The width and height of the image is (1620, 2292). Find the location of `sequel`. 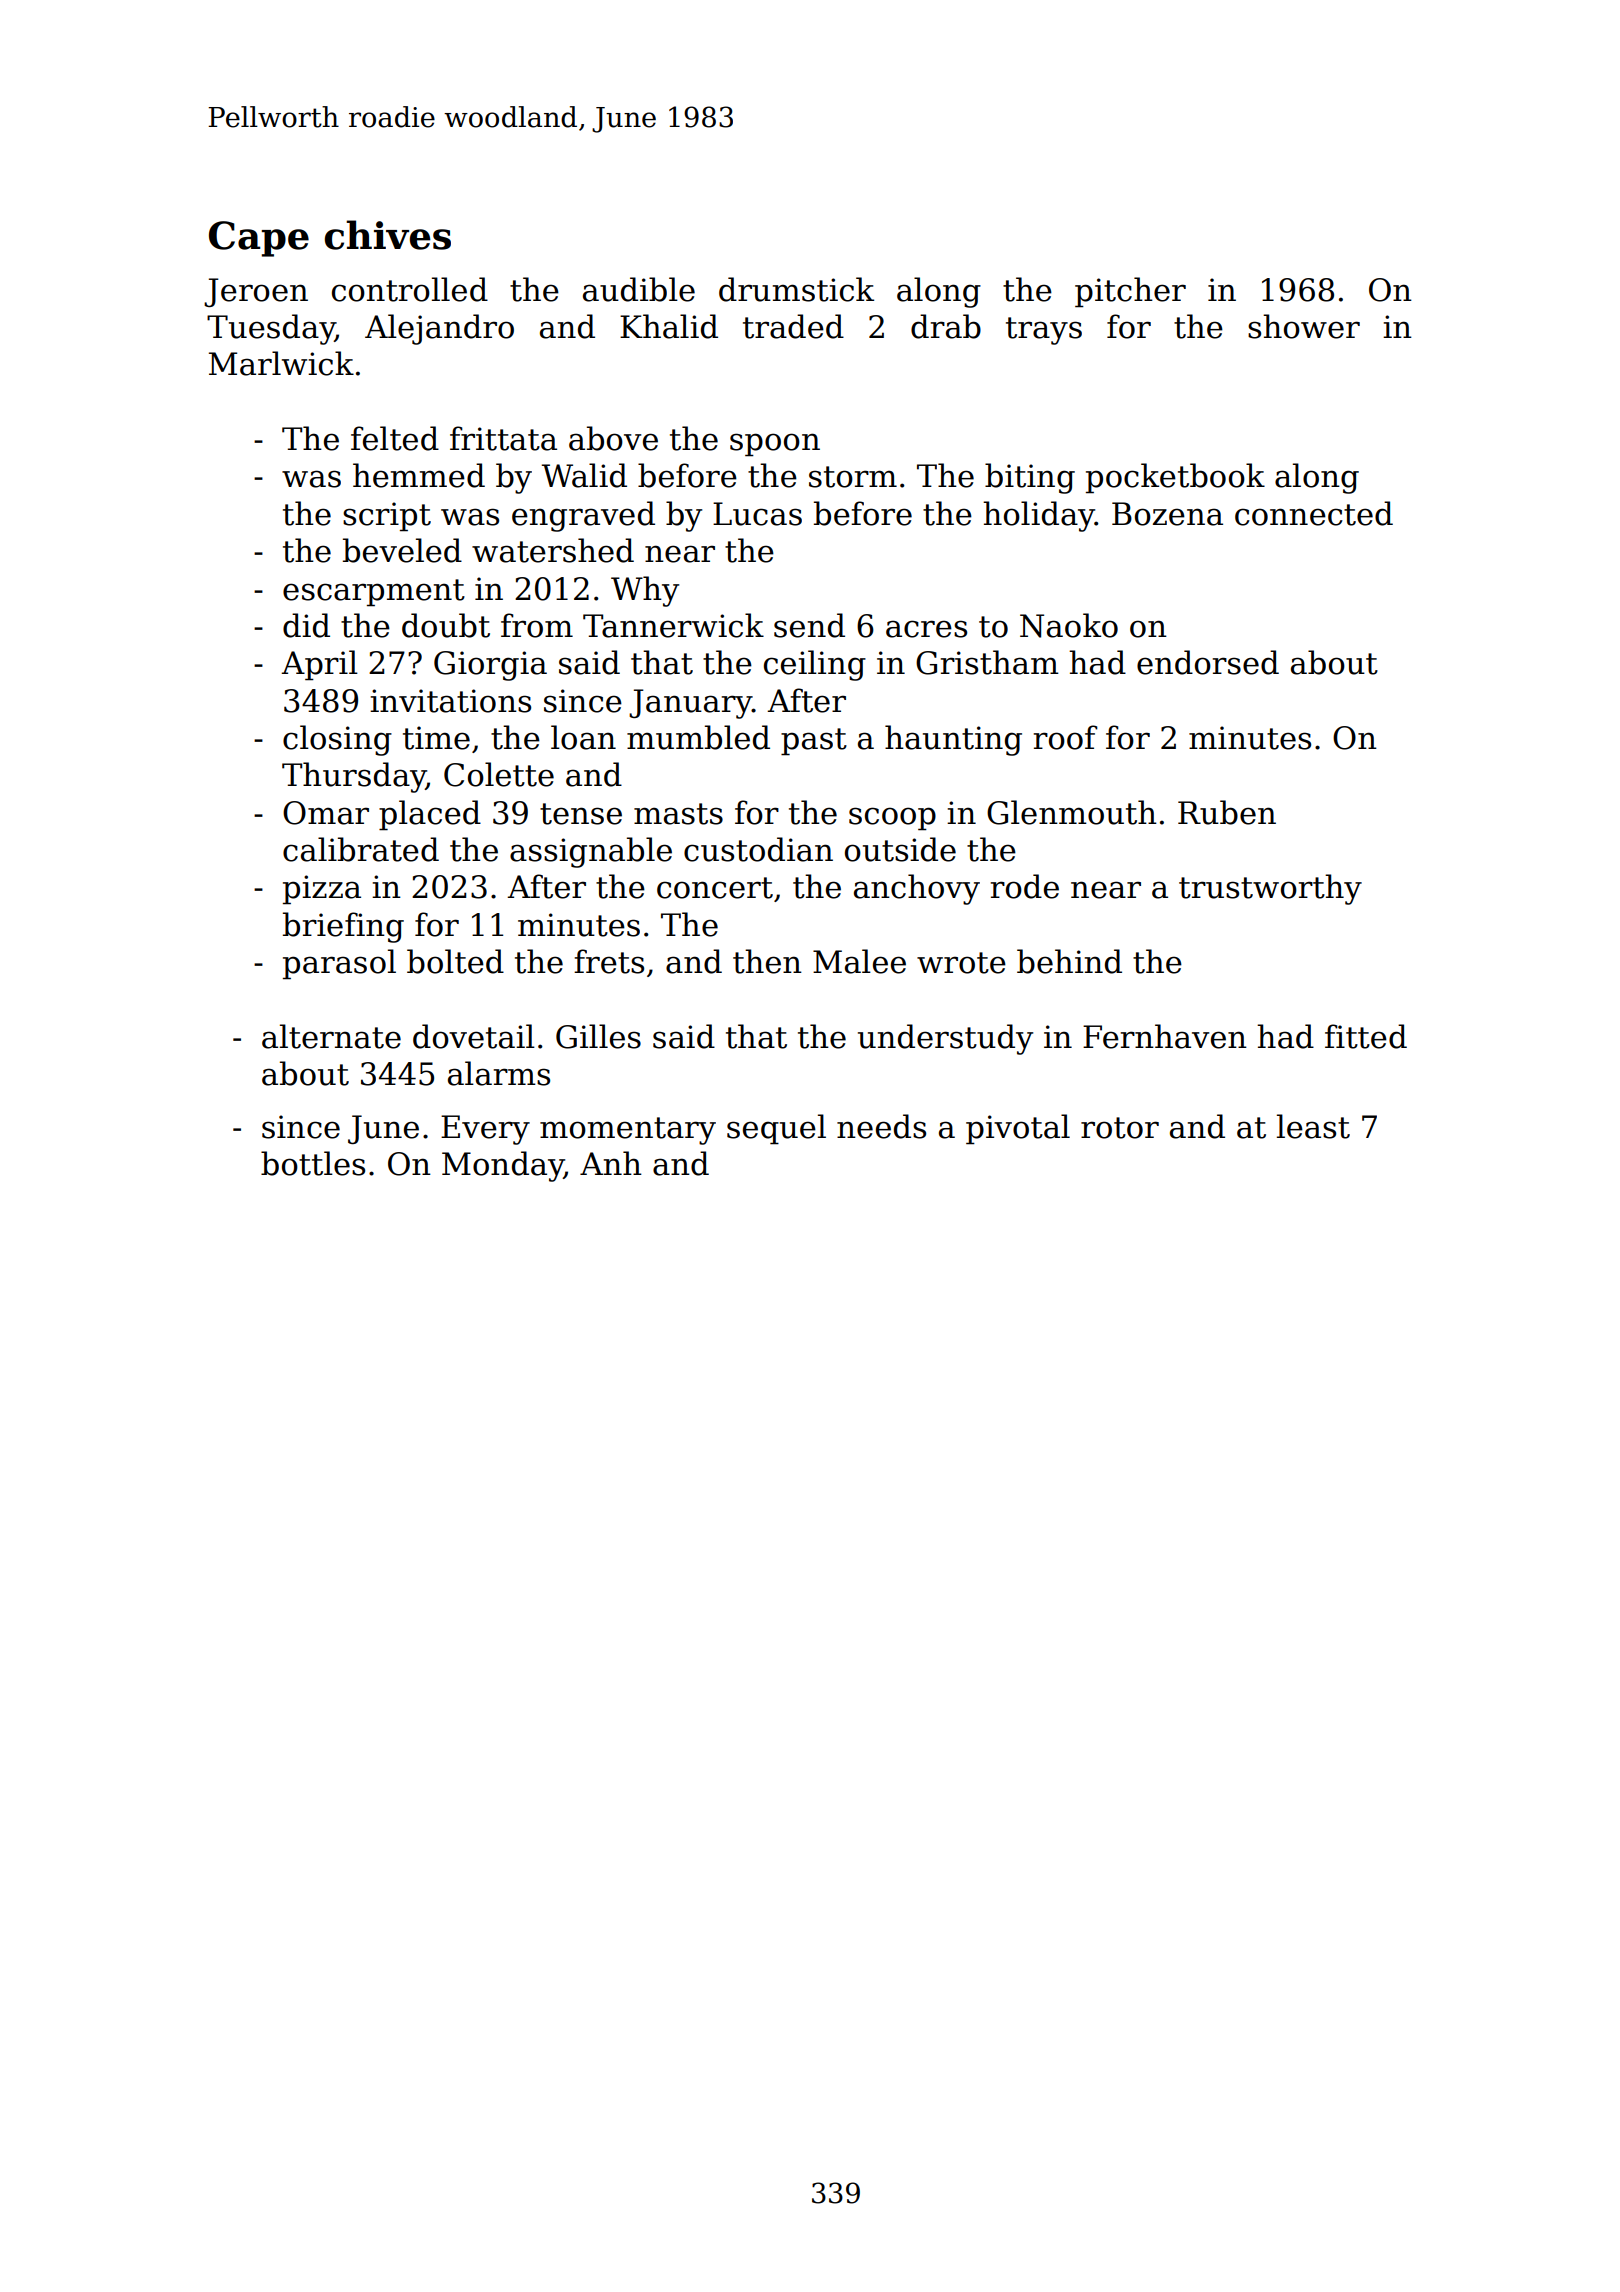

sequel is located at coordinates (776, 1129).
